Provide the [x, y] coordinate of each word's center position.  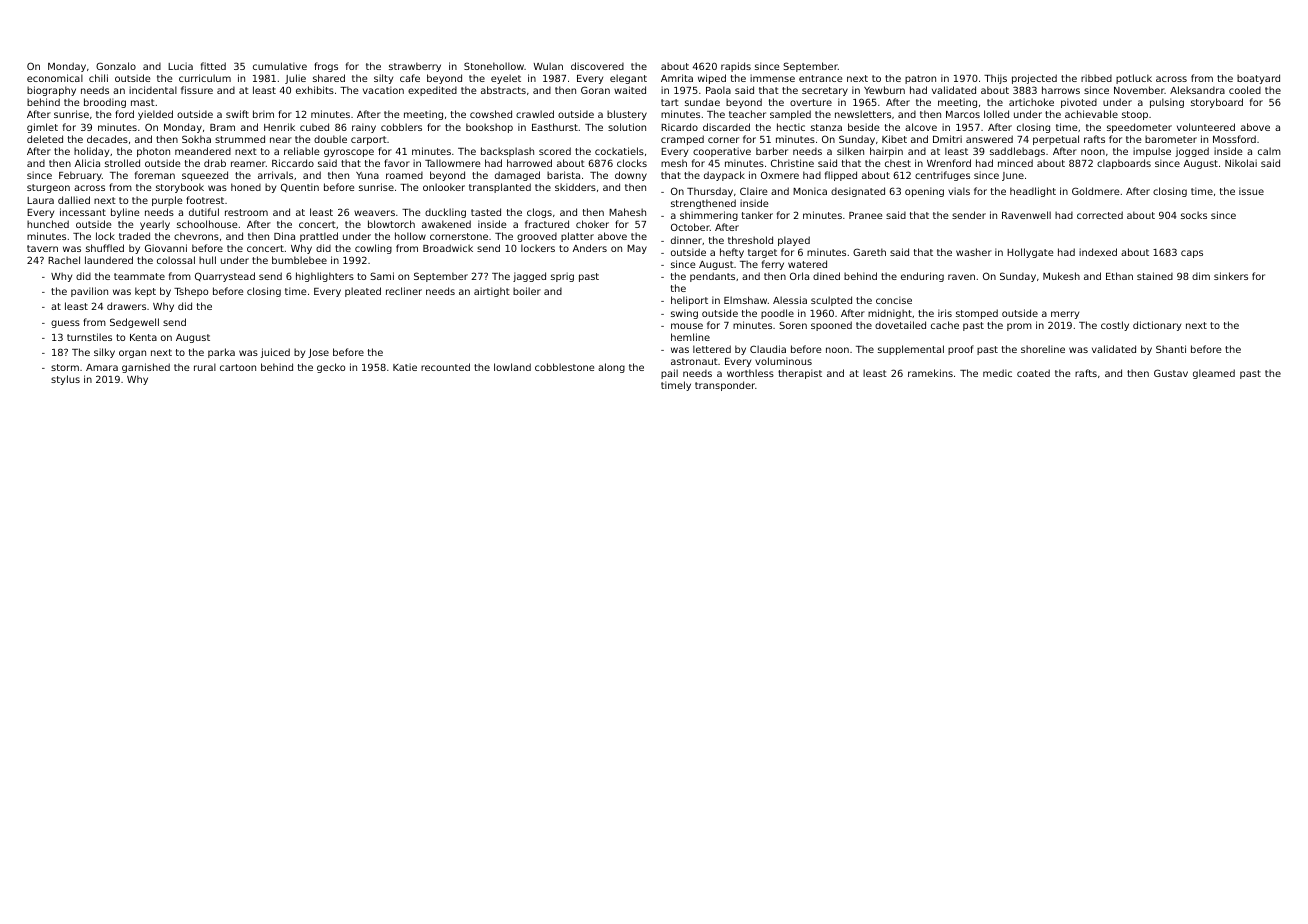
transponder [725, 386]
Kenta [143, 337]
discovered [597, 66]
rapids [736, 67]
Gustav [1171, 373]
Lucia [180, 66]
